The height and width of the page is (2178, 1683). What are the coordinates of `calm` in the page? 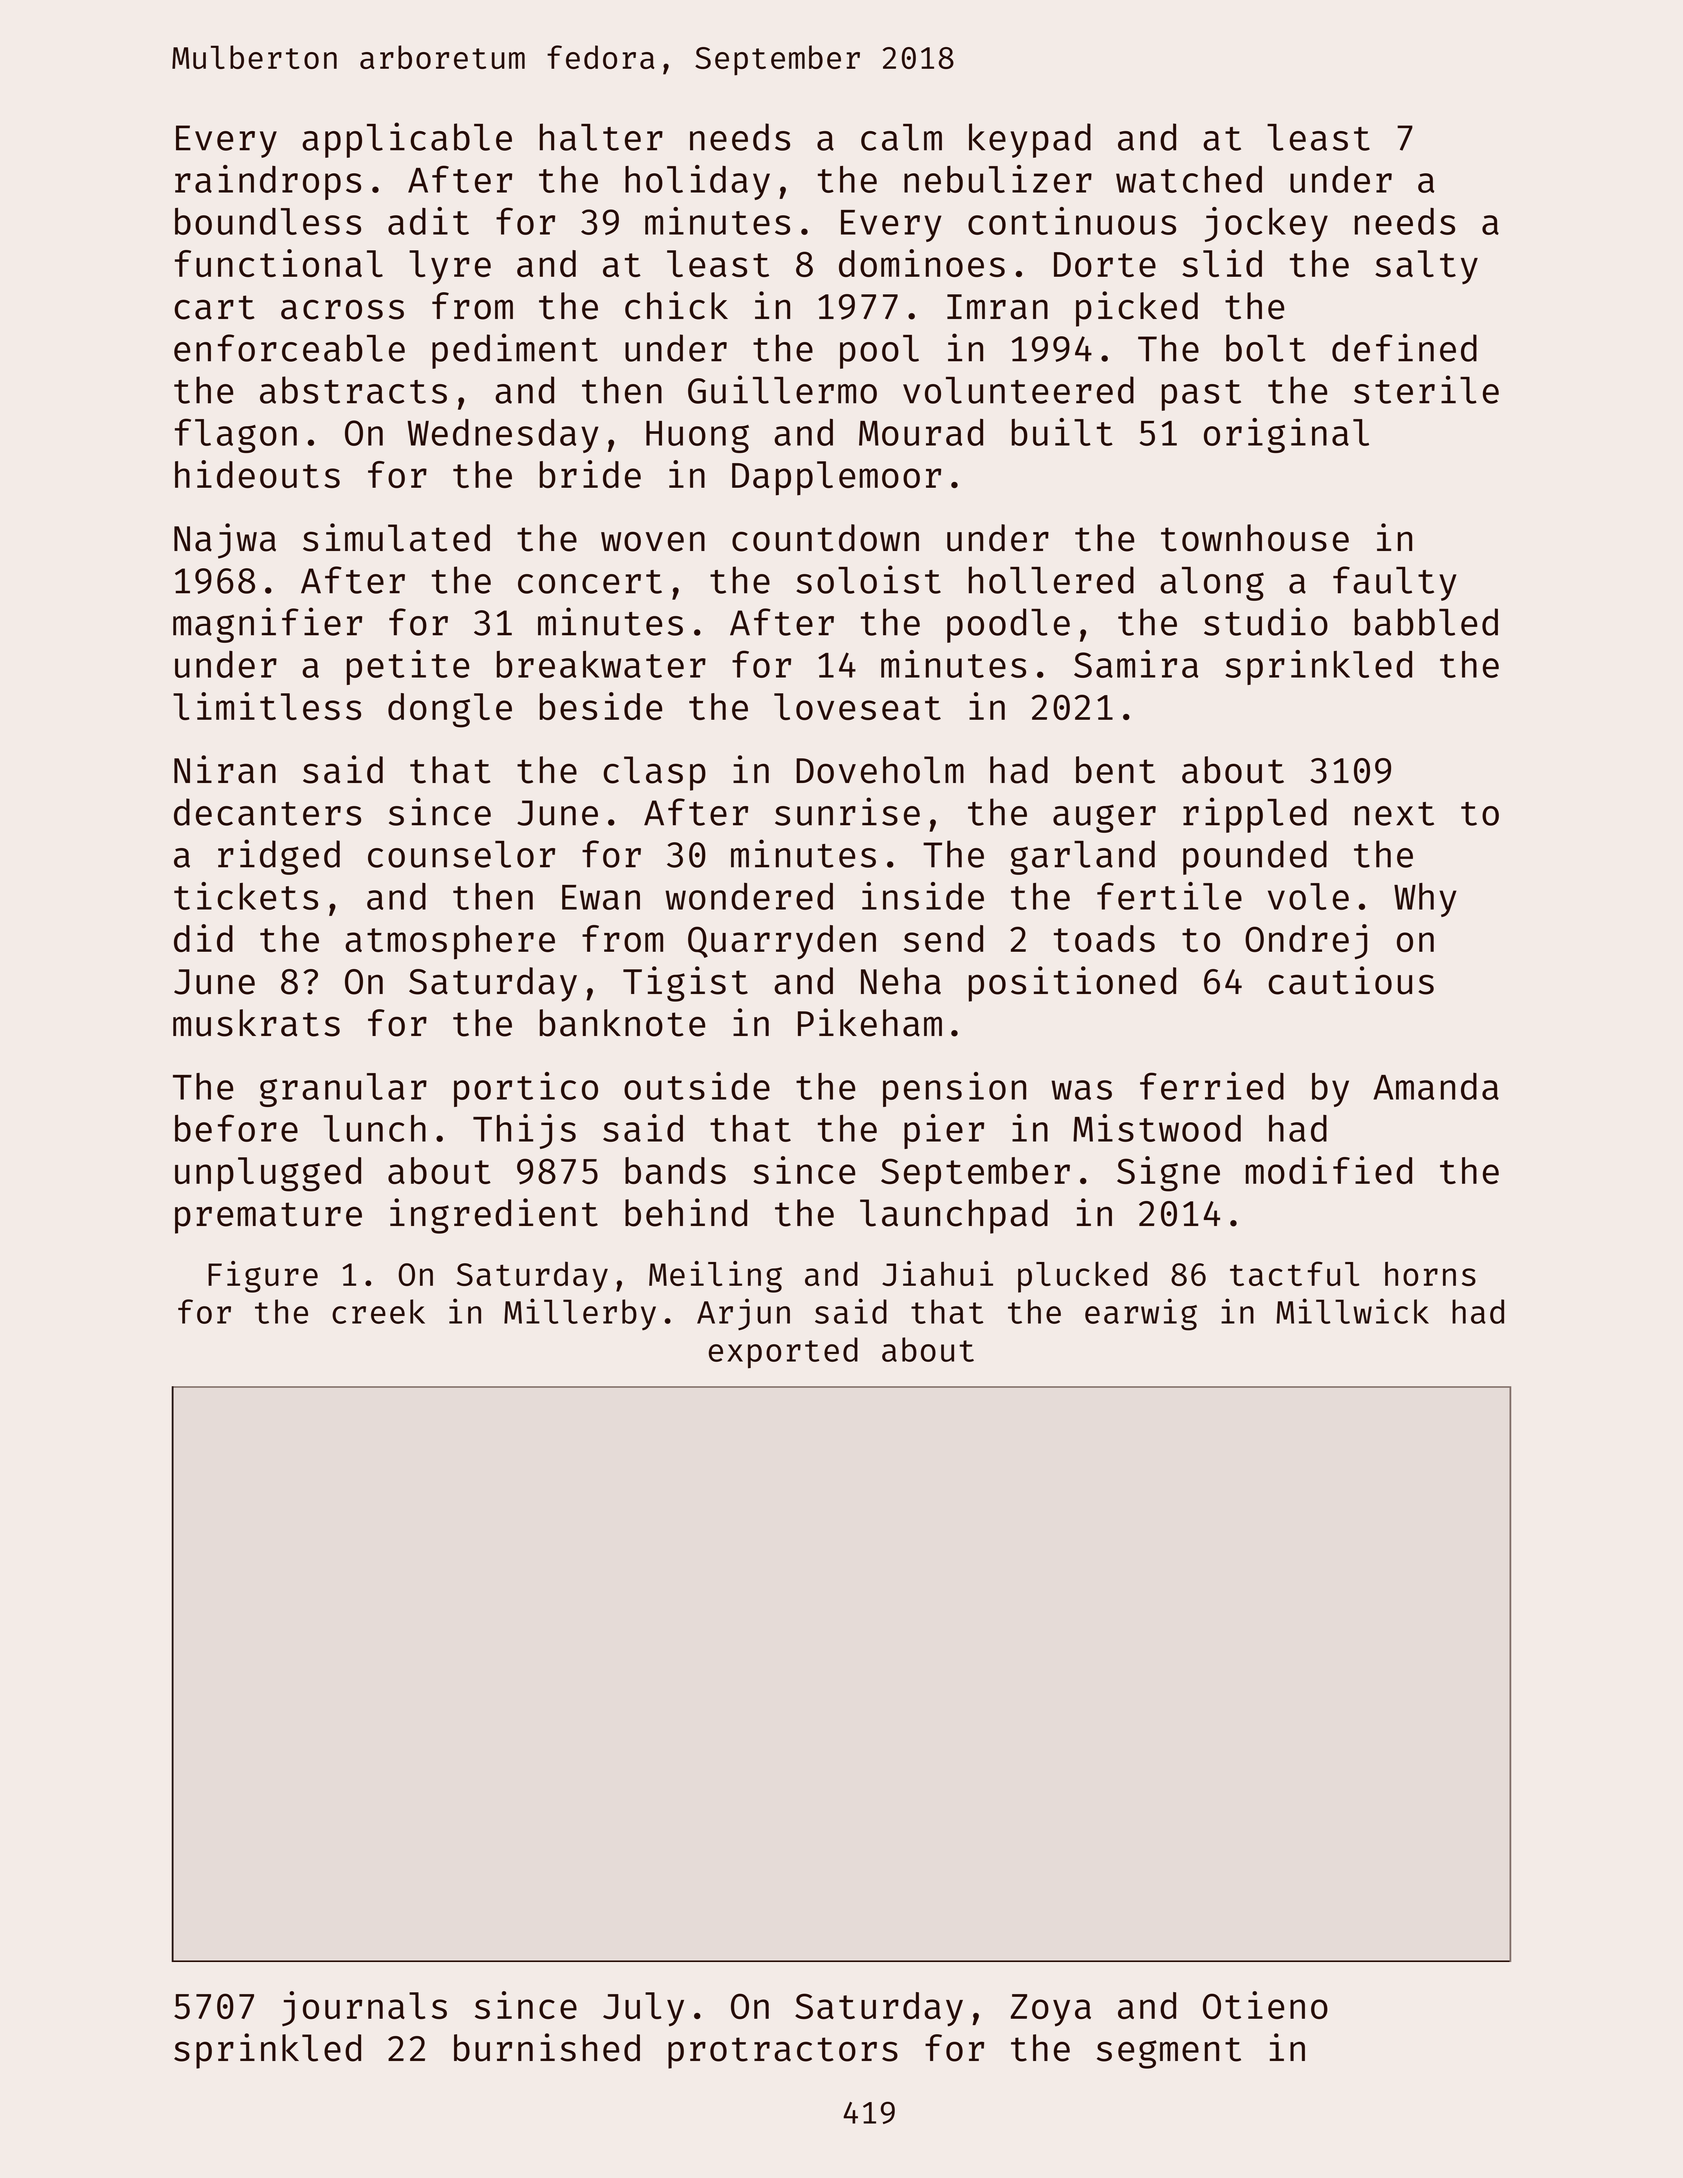 It's located at (901, 137).
